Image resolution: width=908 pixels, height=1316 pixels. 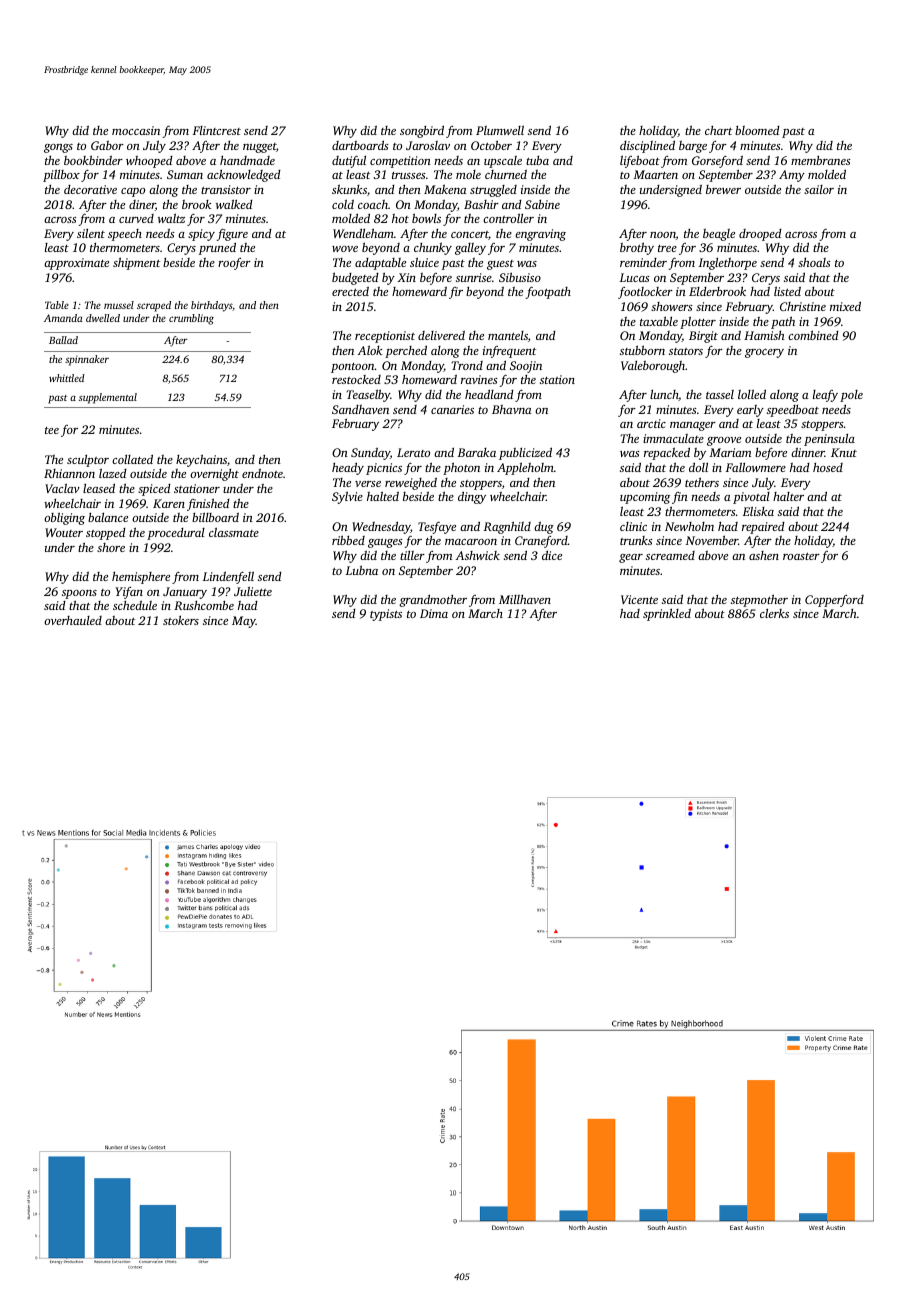 I want to click on screamed, so click(x=670, y=555).
